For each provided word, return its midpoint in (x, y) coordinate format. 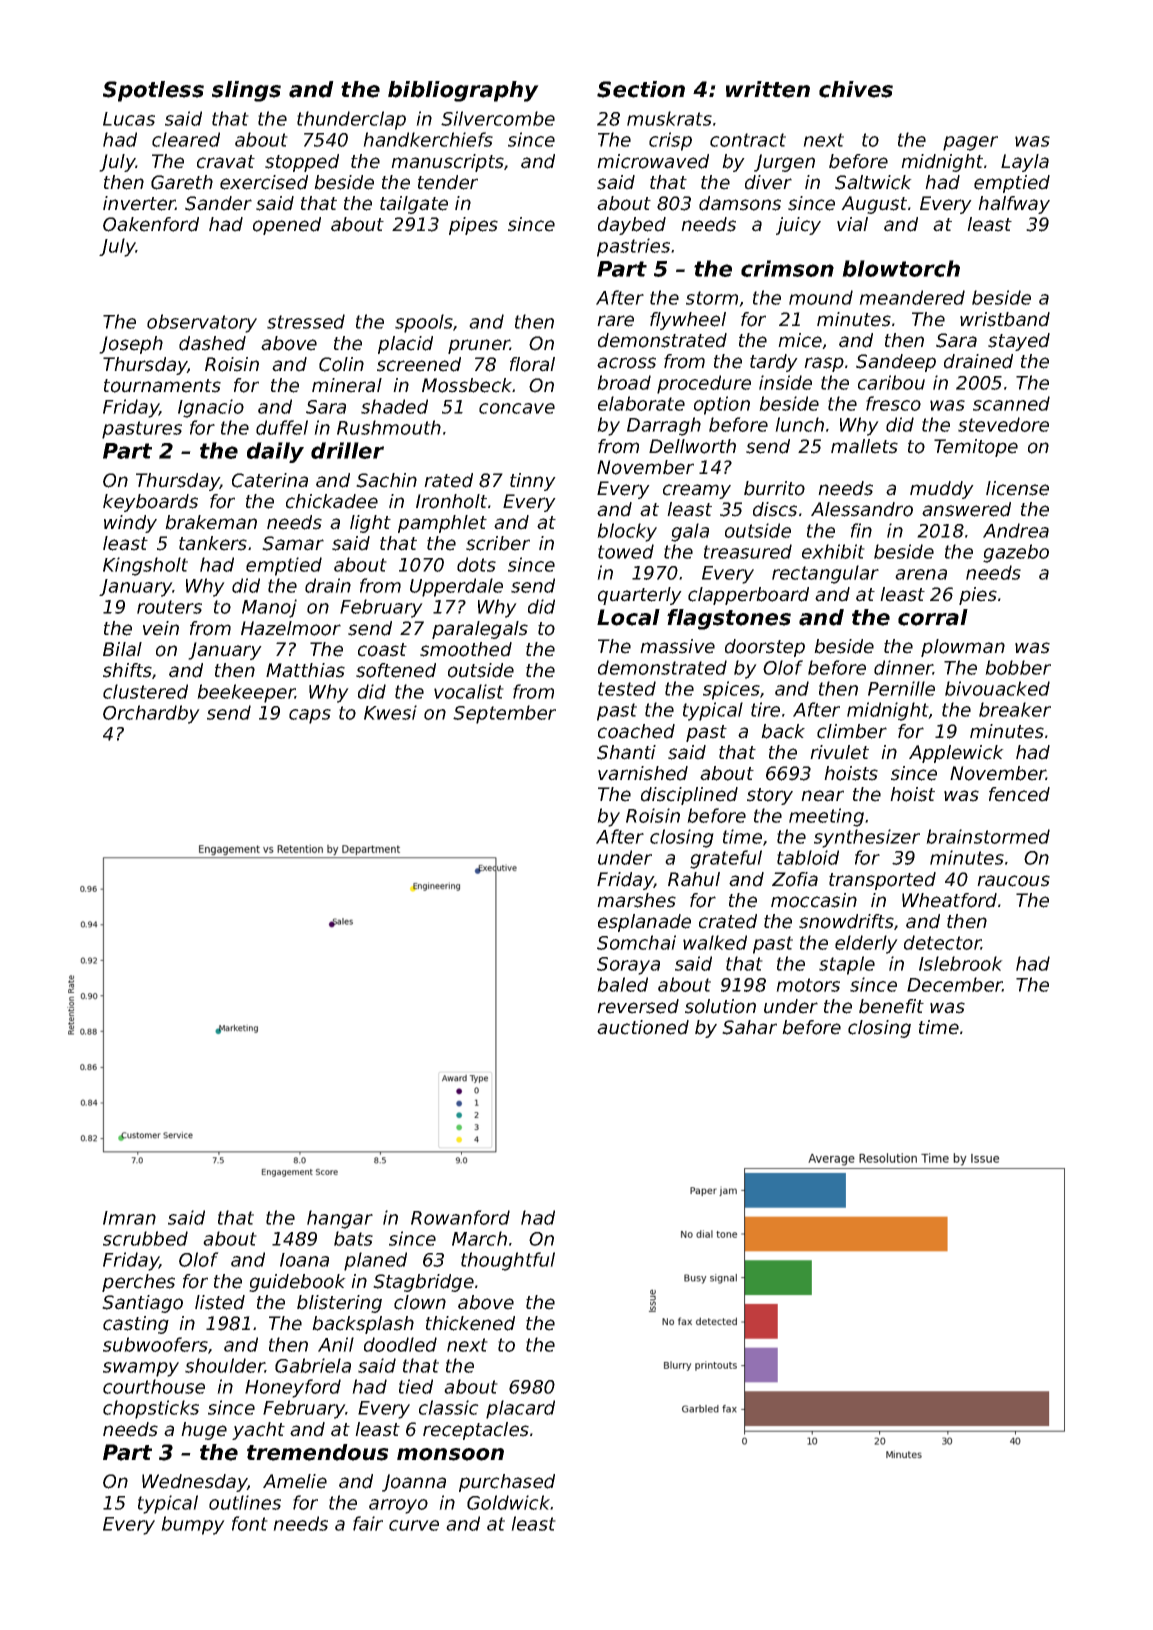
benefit (891, 1006)
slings (246, 91)
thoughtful (508, 1261)
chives (856, 89)
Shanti (626, 752)
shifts (127, 670)
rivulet (839, 752)
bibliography (463, 91)
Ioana (304, 1260)
